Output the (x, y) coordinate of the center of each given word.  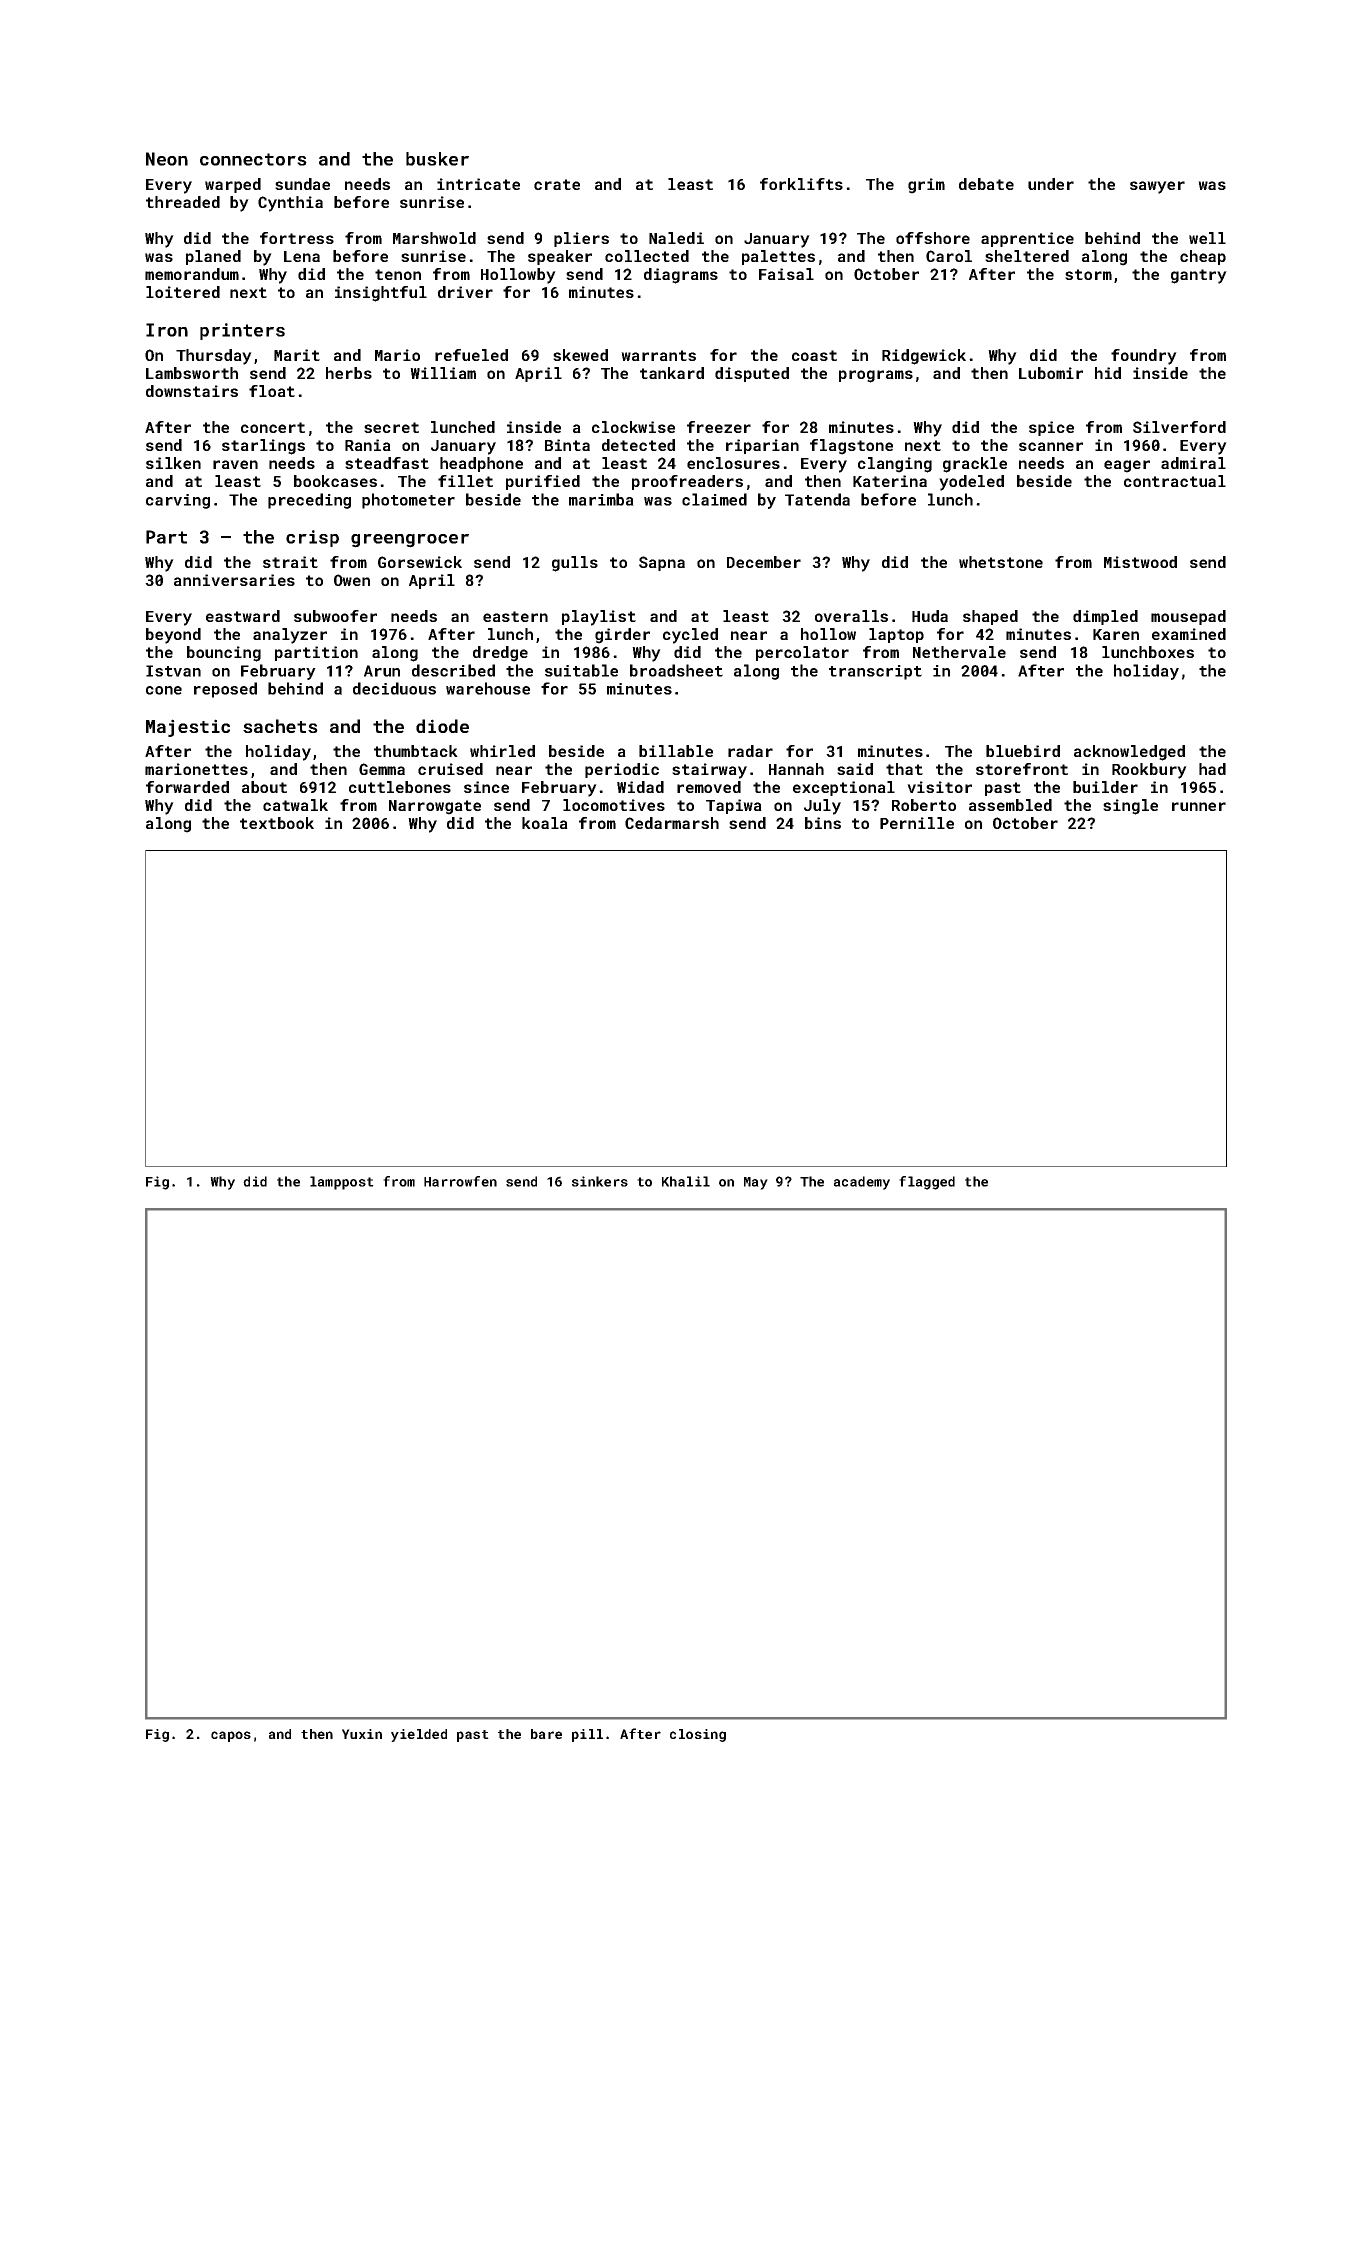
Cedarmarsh (672, 823)
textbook (277, 823)
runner (1199, 806)
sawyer (1157, 187)
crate (557, 184)
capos (231, 1736)
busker (437, 159)
